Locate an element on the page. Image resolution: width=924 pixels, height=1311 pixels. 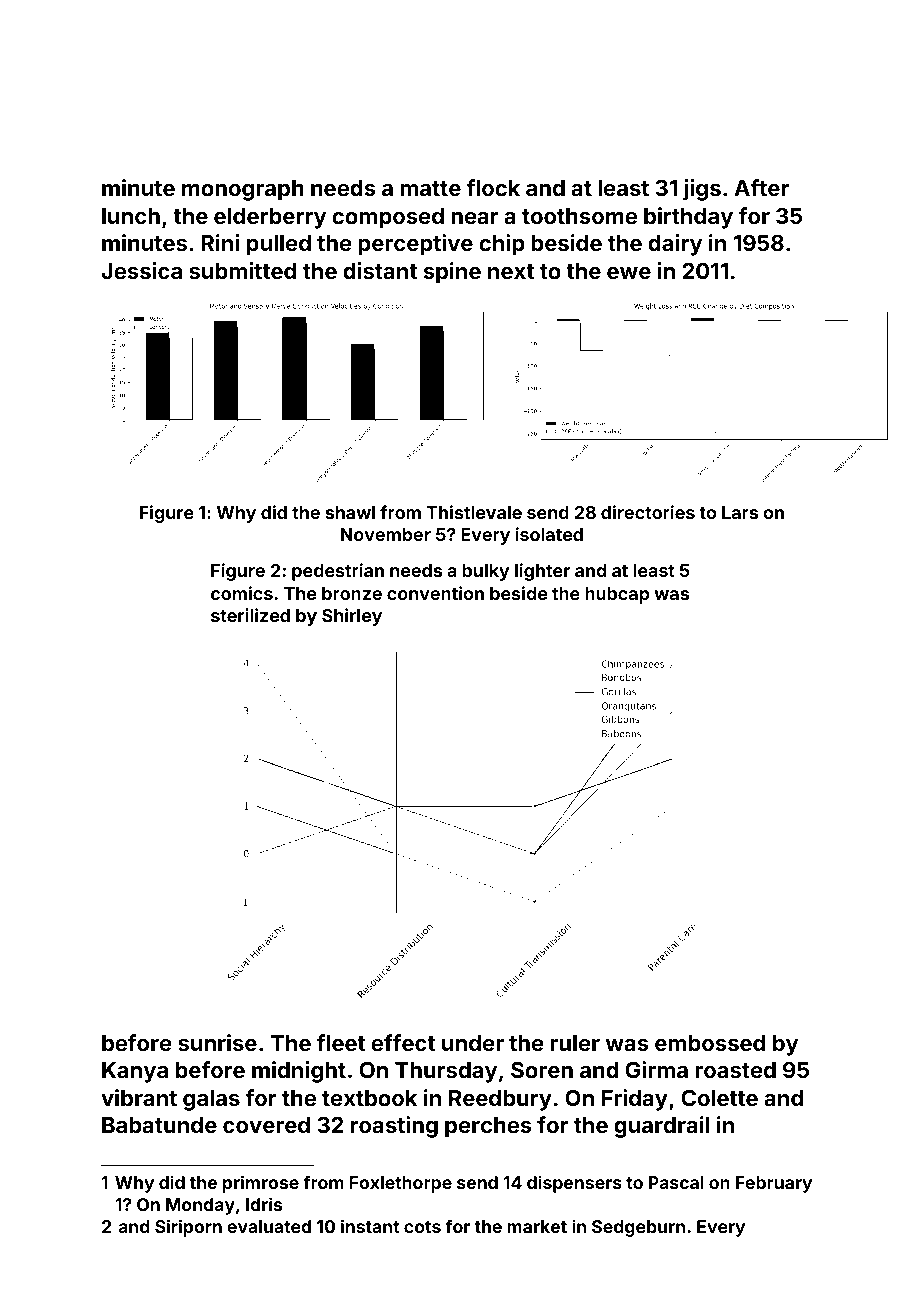
embossed is located at coordinates (710, 1043).
